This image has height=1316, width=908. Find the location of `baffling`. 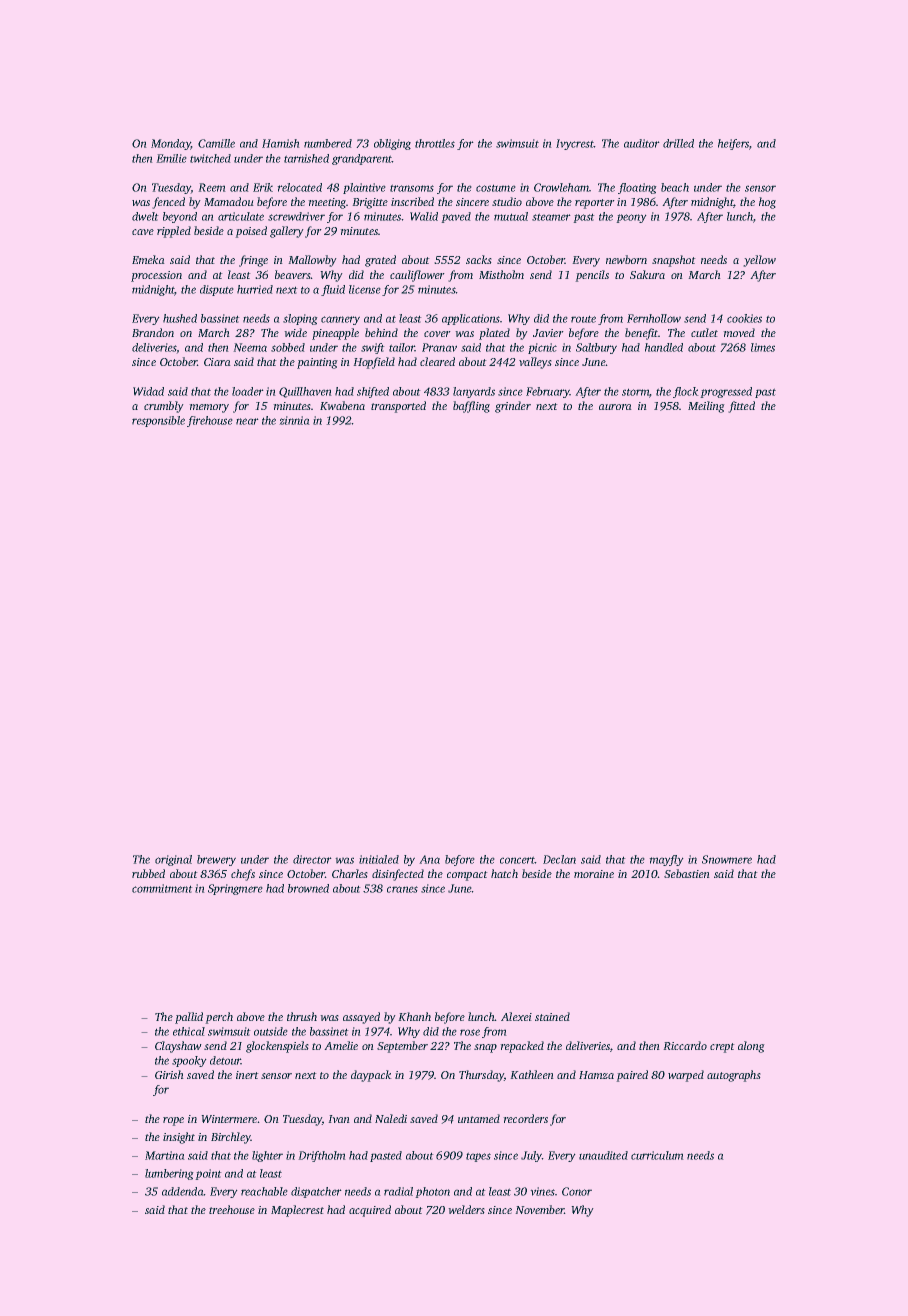

baffling is located at coordinates (471, 407).
